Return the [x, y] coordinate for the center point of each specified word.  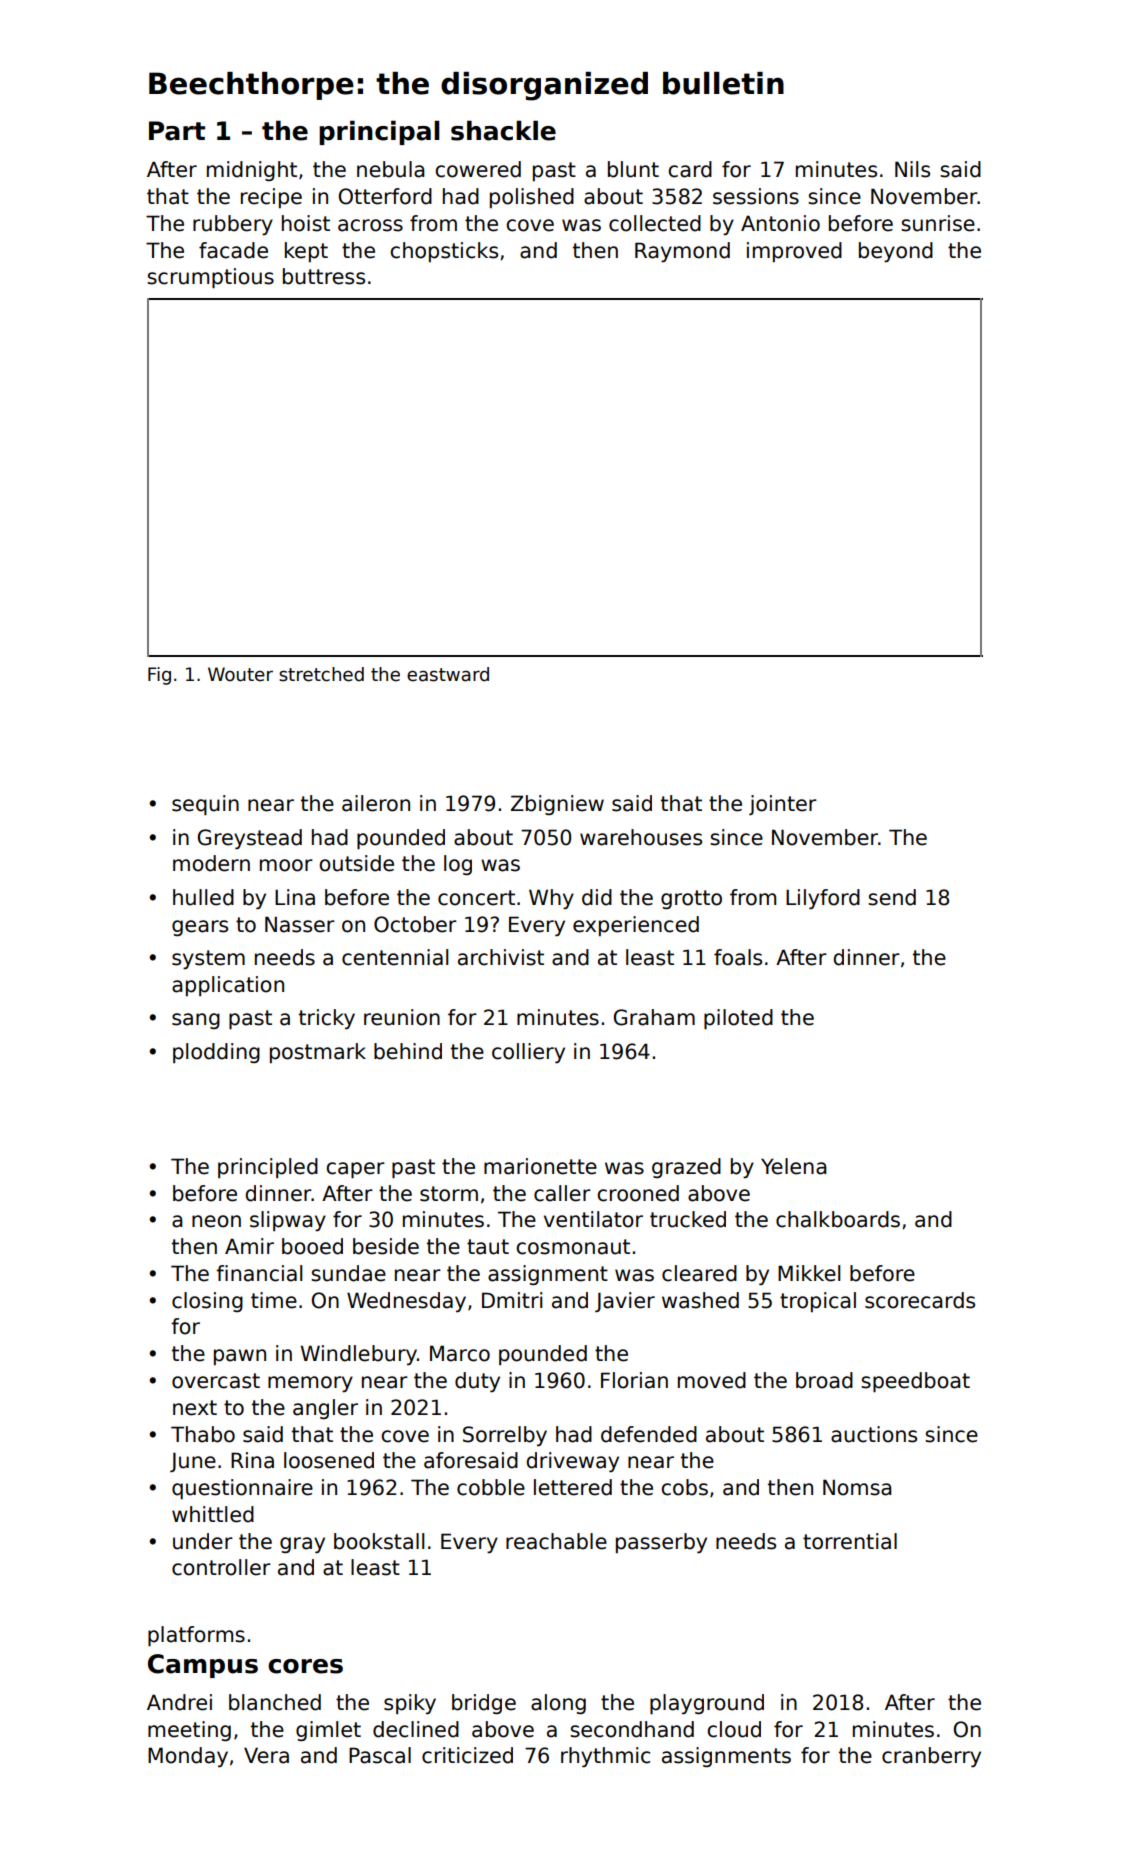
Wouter [240, 674]
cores [305, 1666]
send [892, 897]
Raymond [682, 252]
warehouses [641, 837]
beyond [896, 252]
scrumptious [210, 278]
